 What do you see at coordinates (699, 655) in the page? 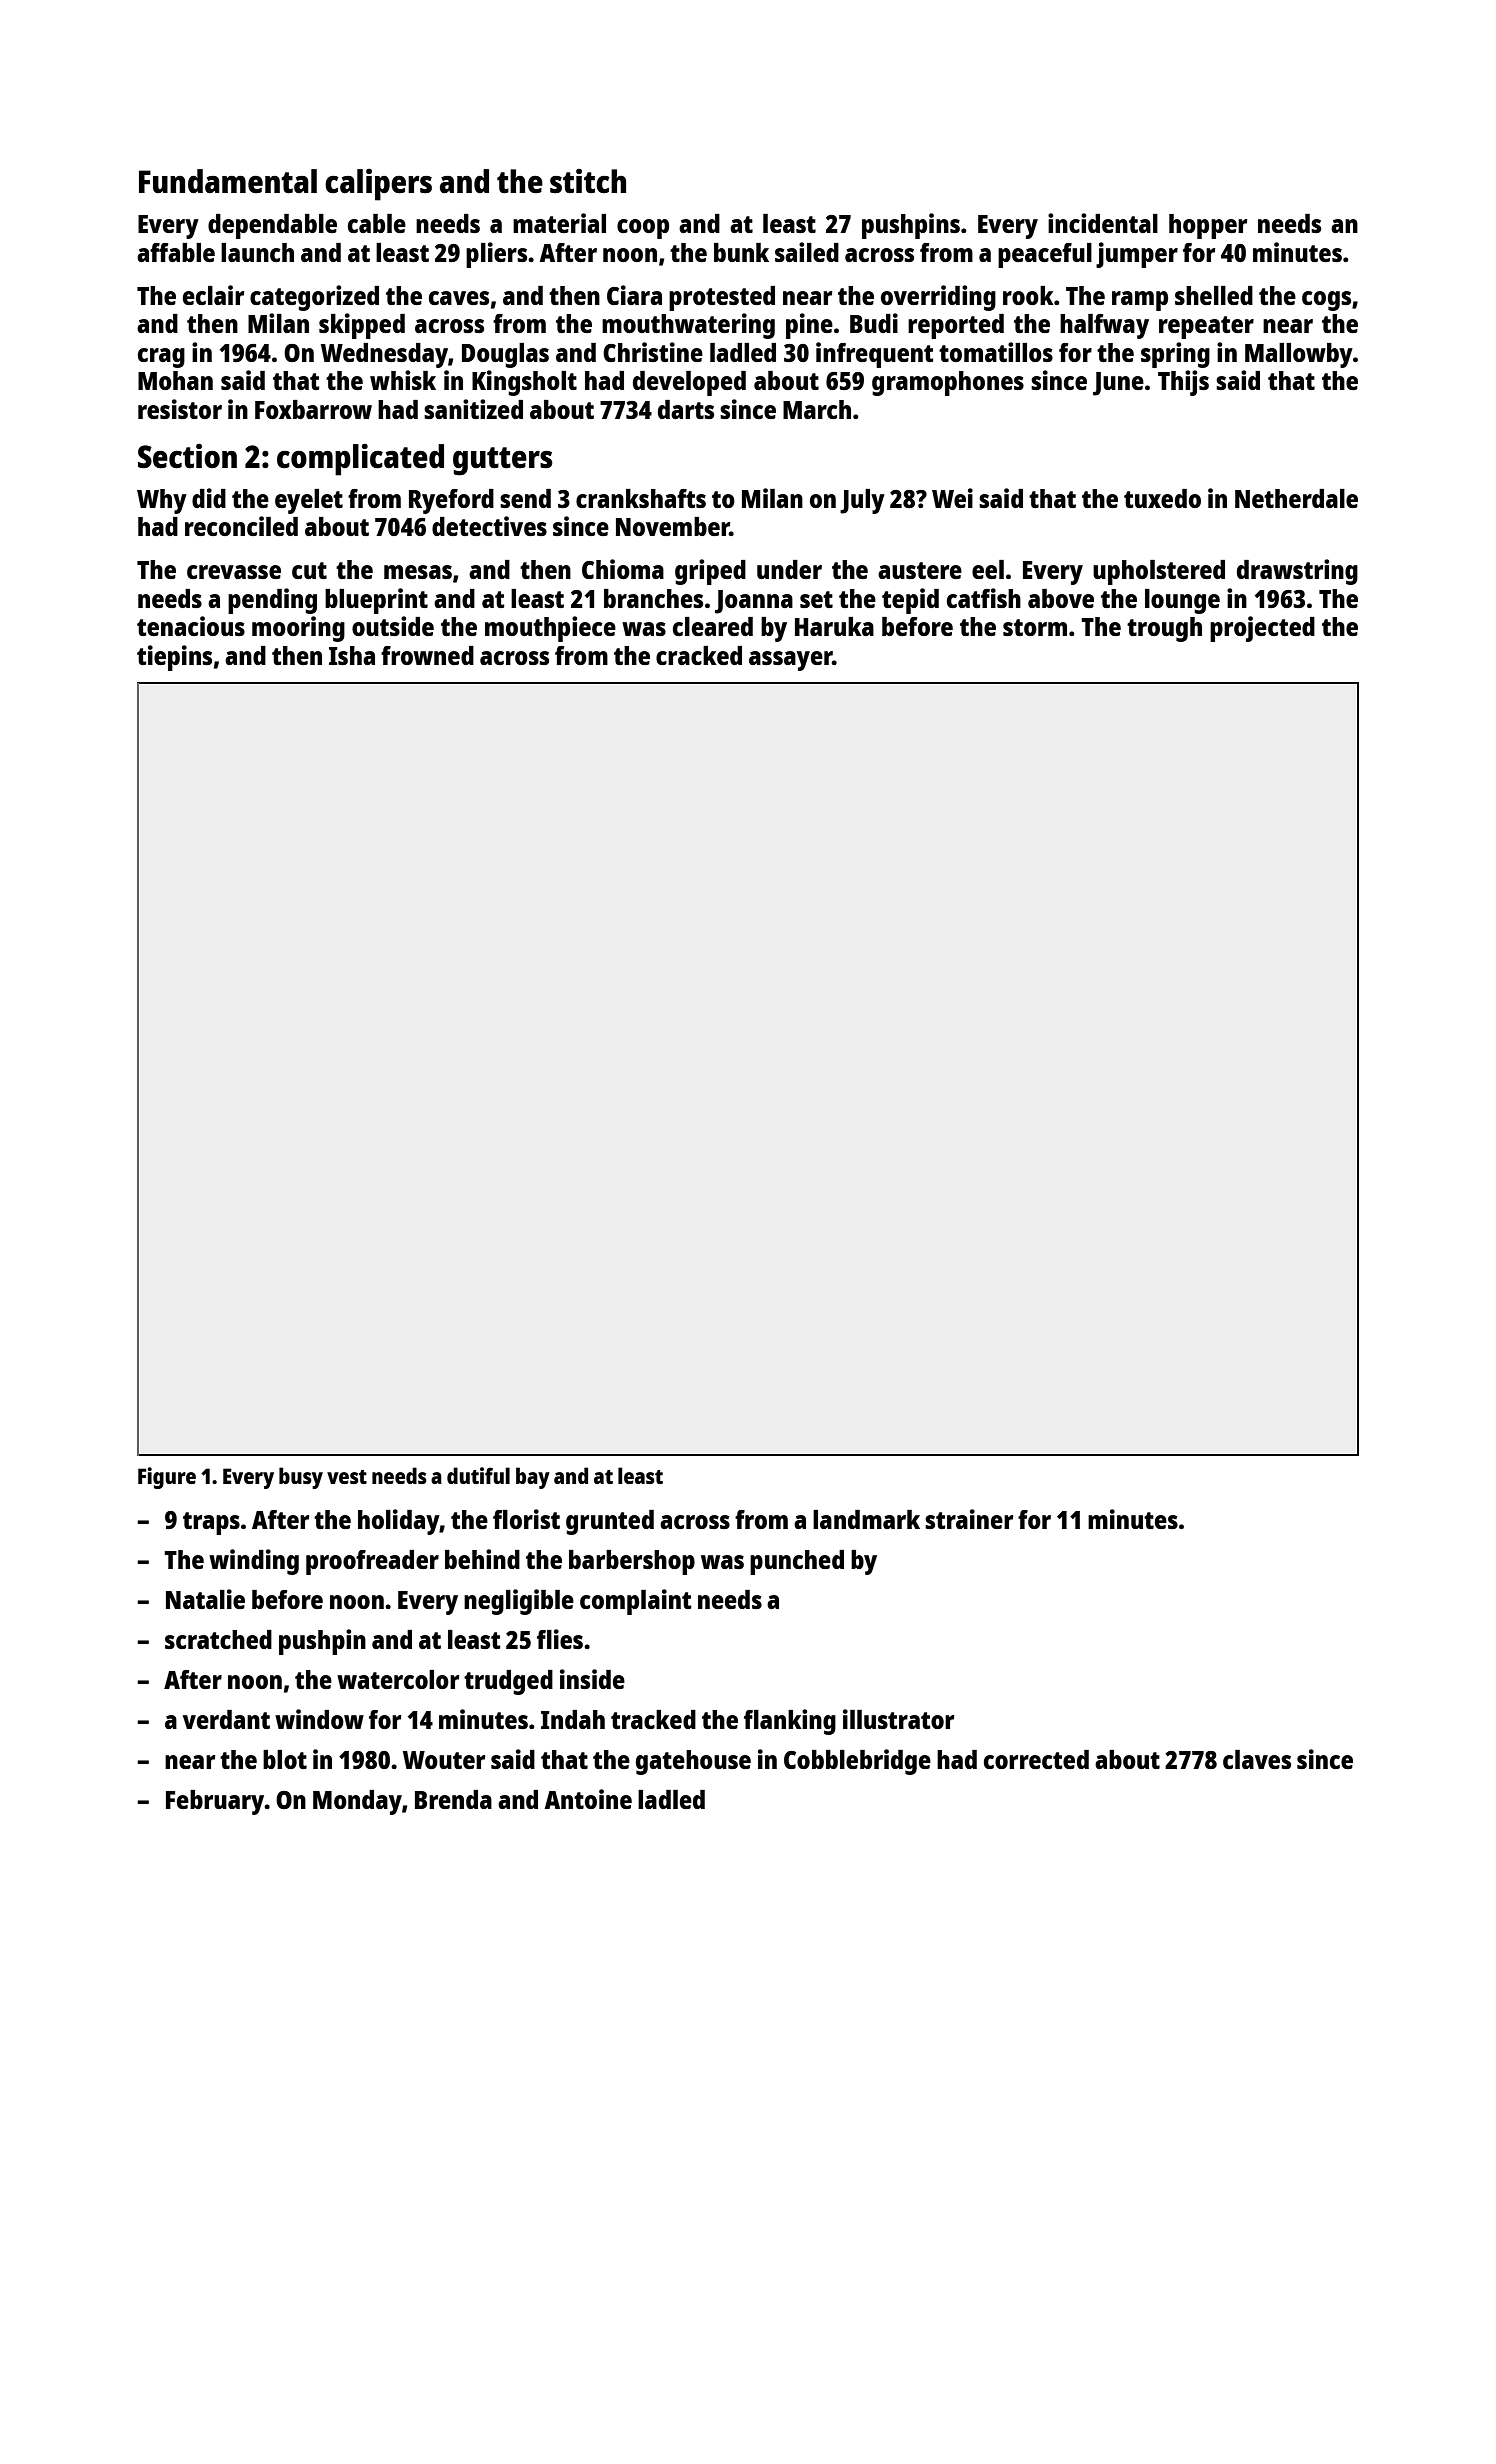
I see `cracked` at bounding box center [699, 655].
